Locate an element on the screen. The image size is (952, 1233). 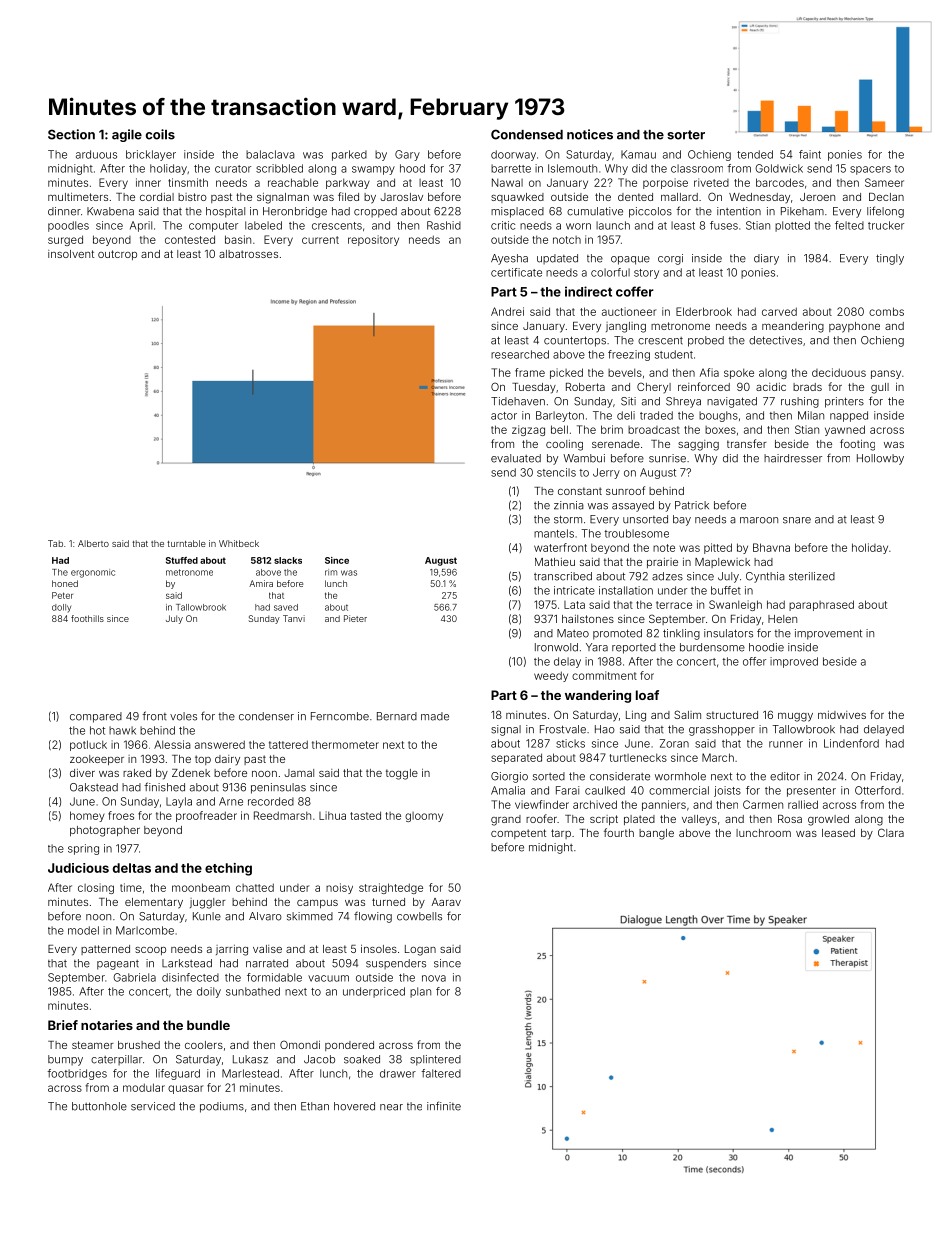
faint is located at coordinates (810, 154).
